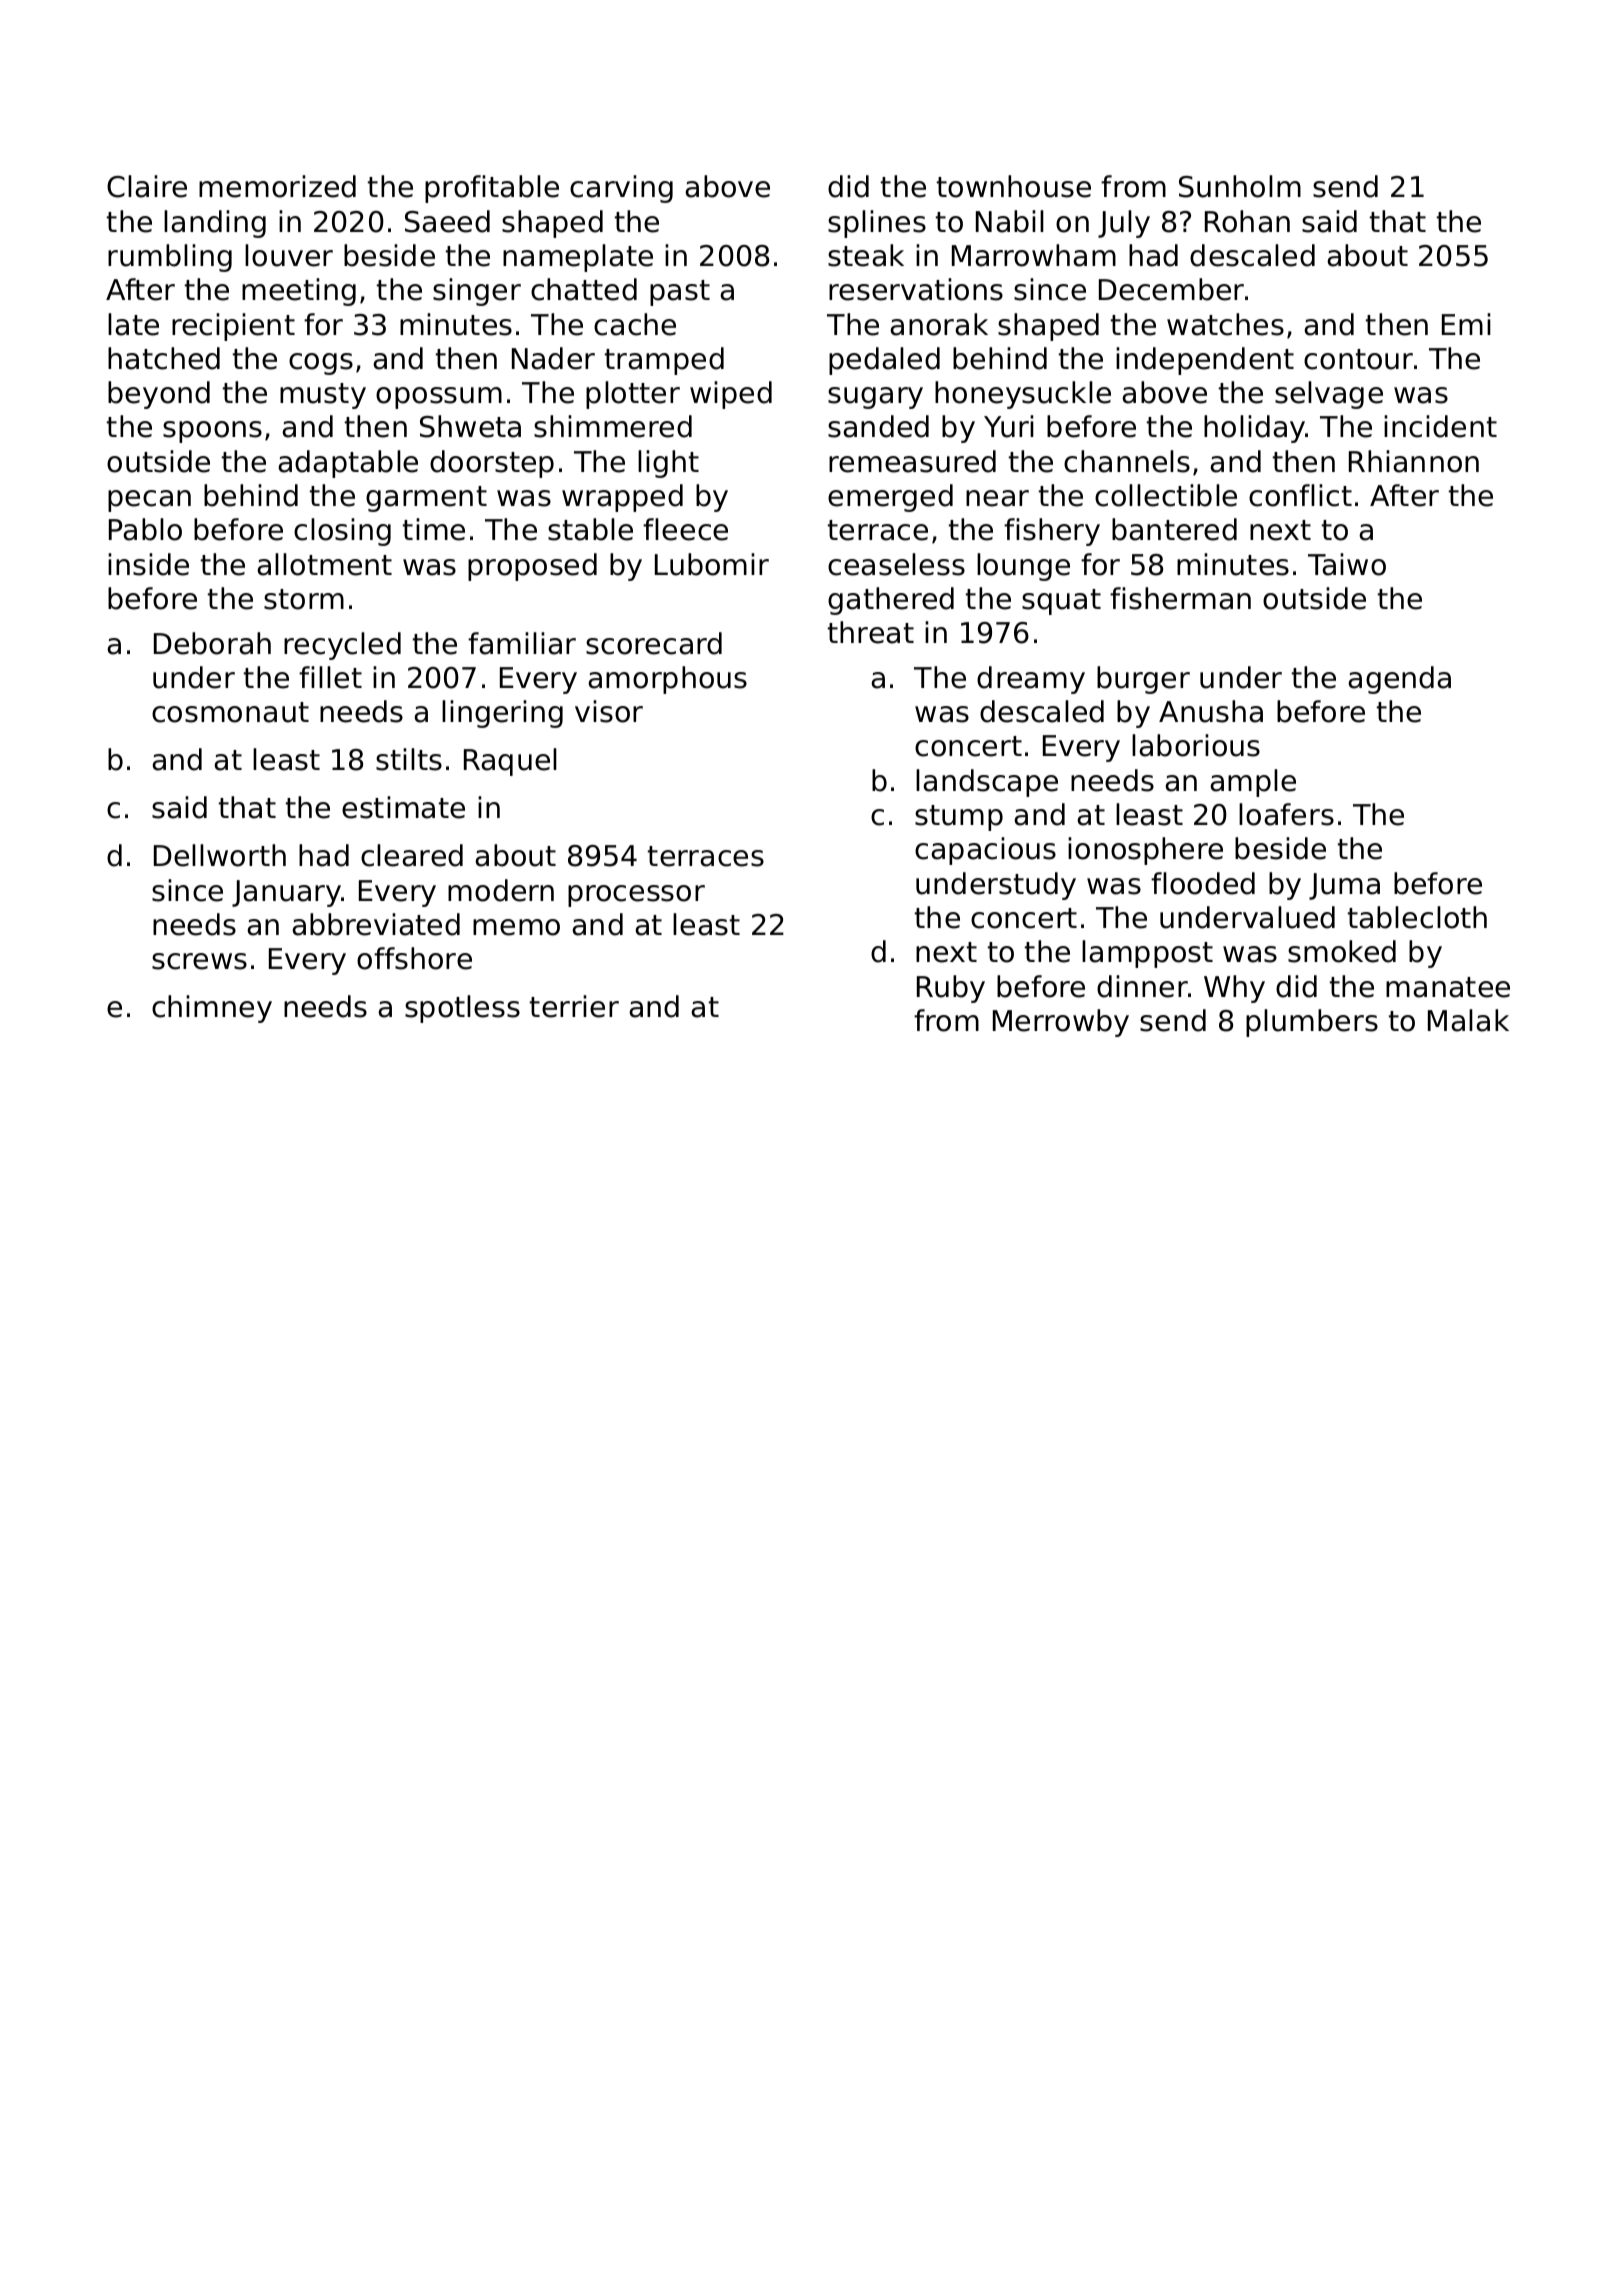  Describe the element at coordinates (613, 426) in the screenshot. I see `shimmered` at that location.
